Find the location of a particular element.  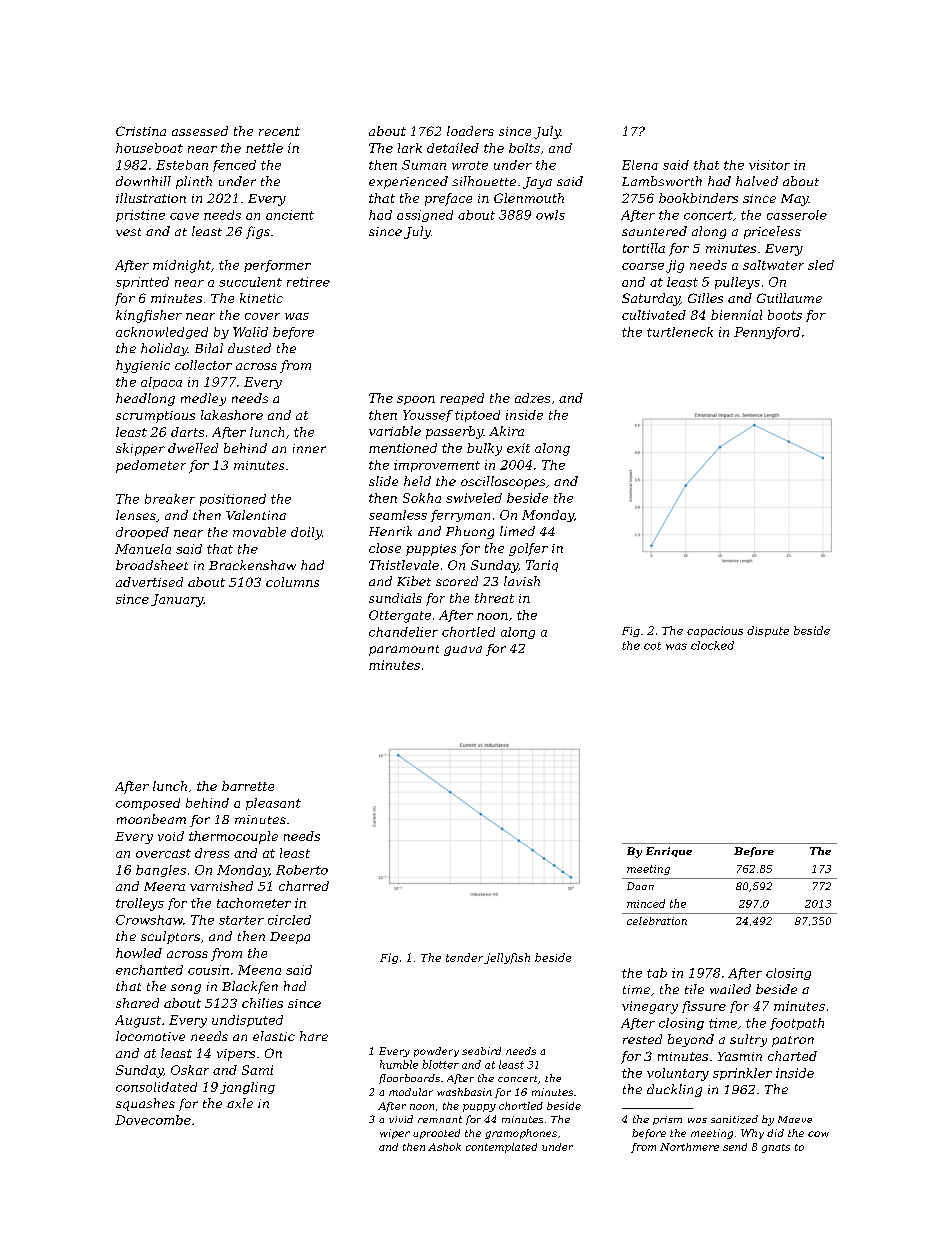

skipper is located at coordinates (140, 449).
